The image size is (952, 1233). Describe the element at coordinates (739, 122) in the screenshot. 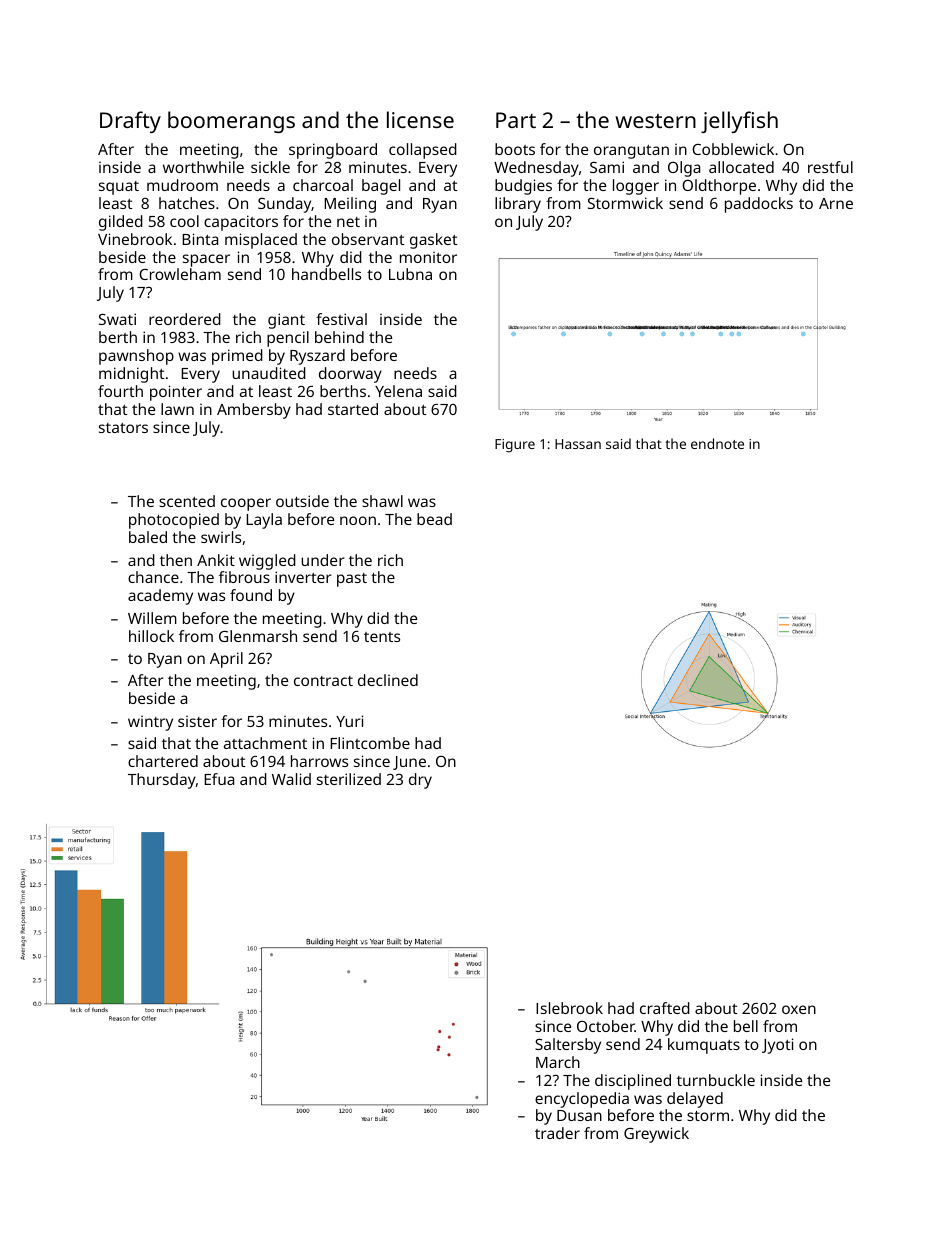

I see `jellyfish` at that location.
